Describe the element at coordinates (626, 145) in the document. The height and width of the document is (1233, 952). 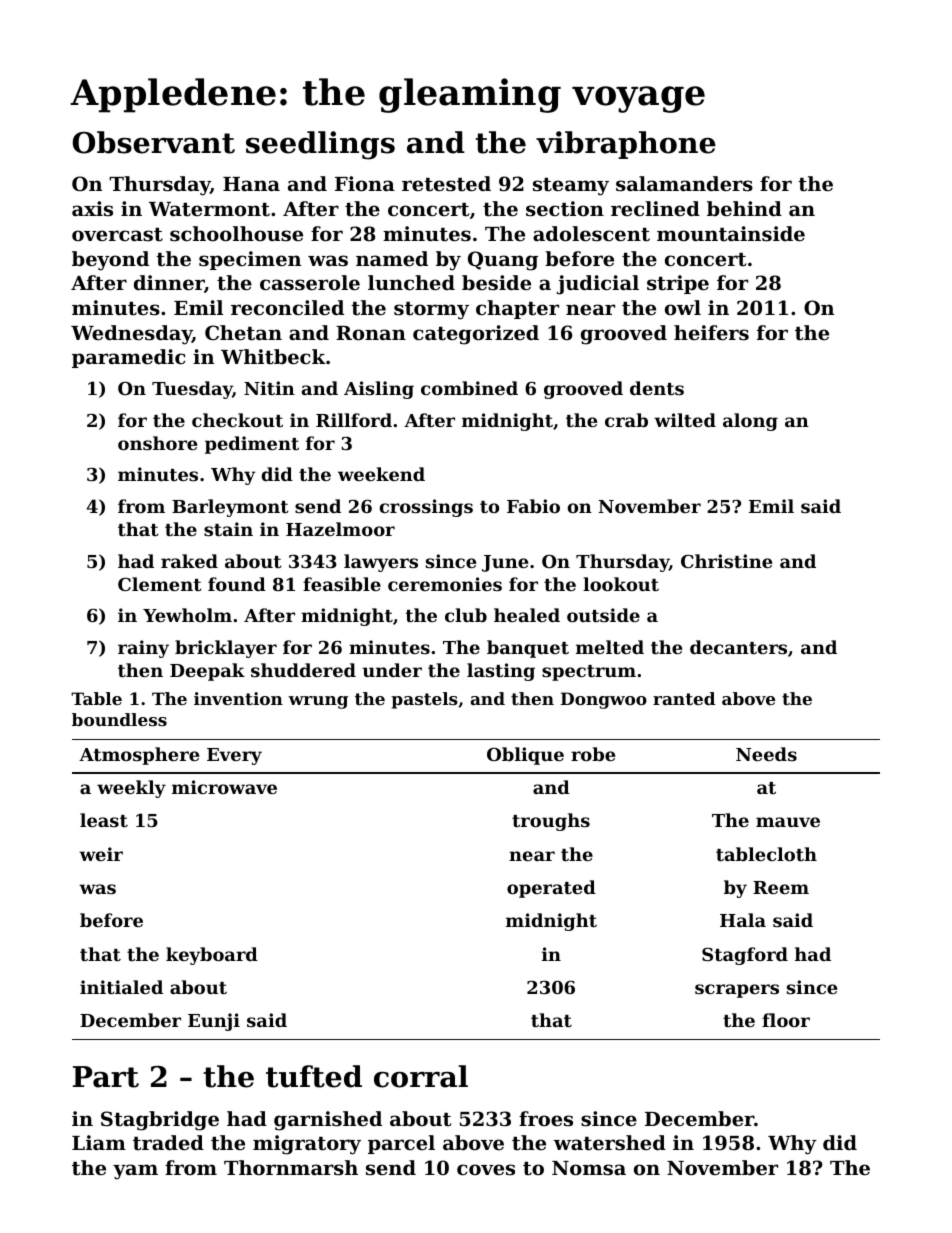
I see `vibraphone` at that location.
